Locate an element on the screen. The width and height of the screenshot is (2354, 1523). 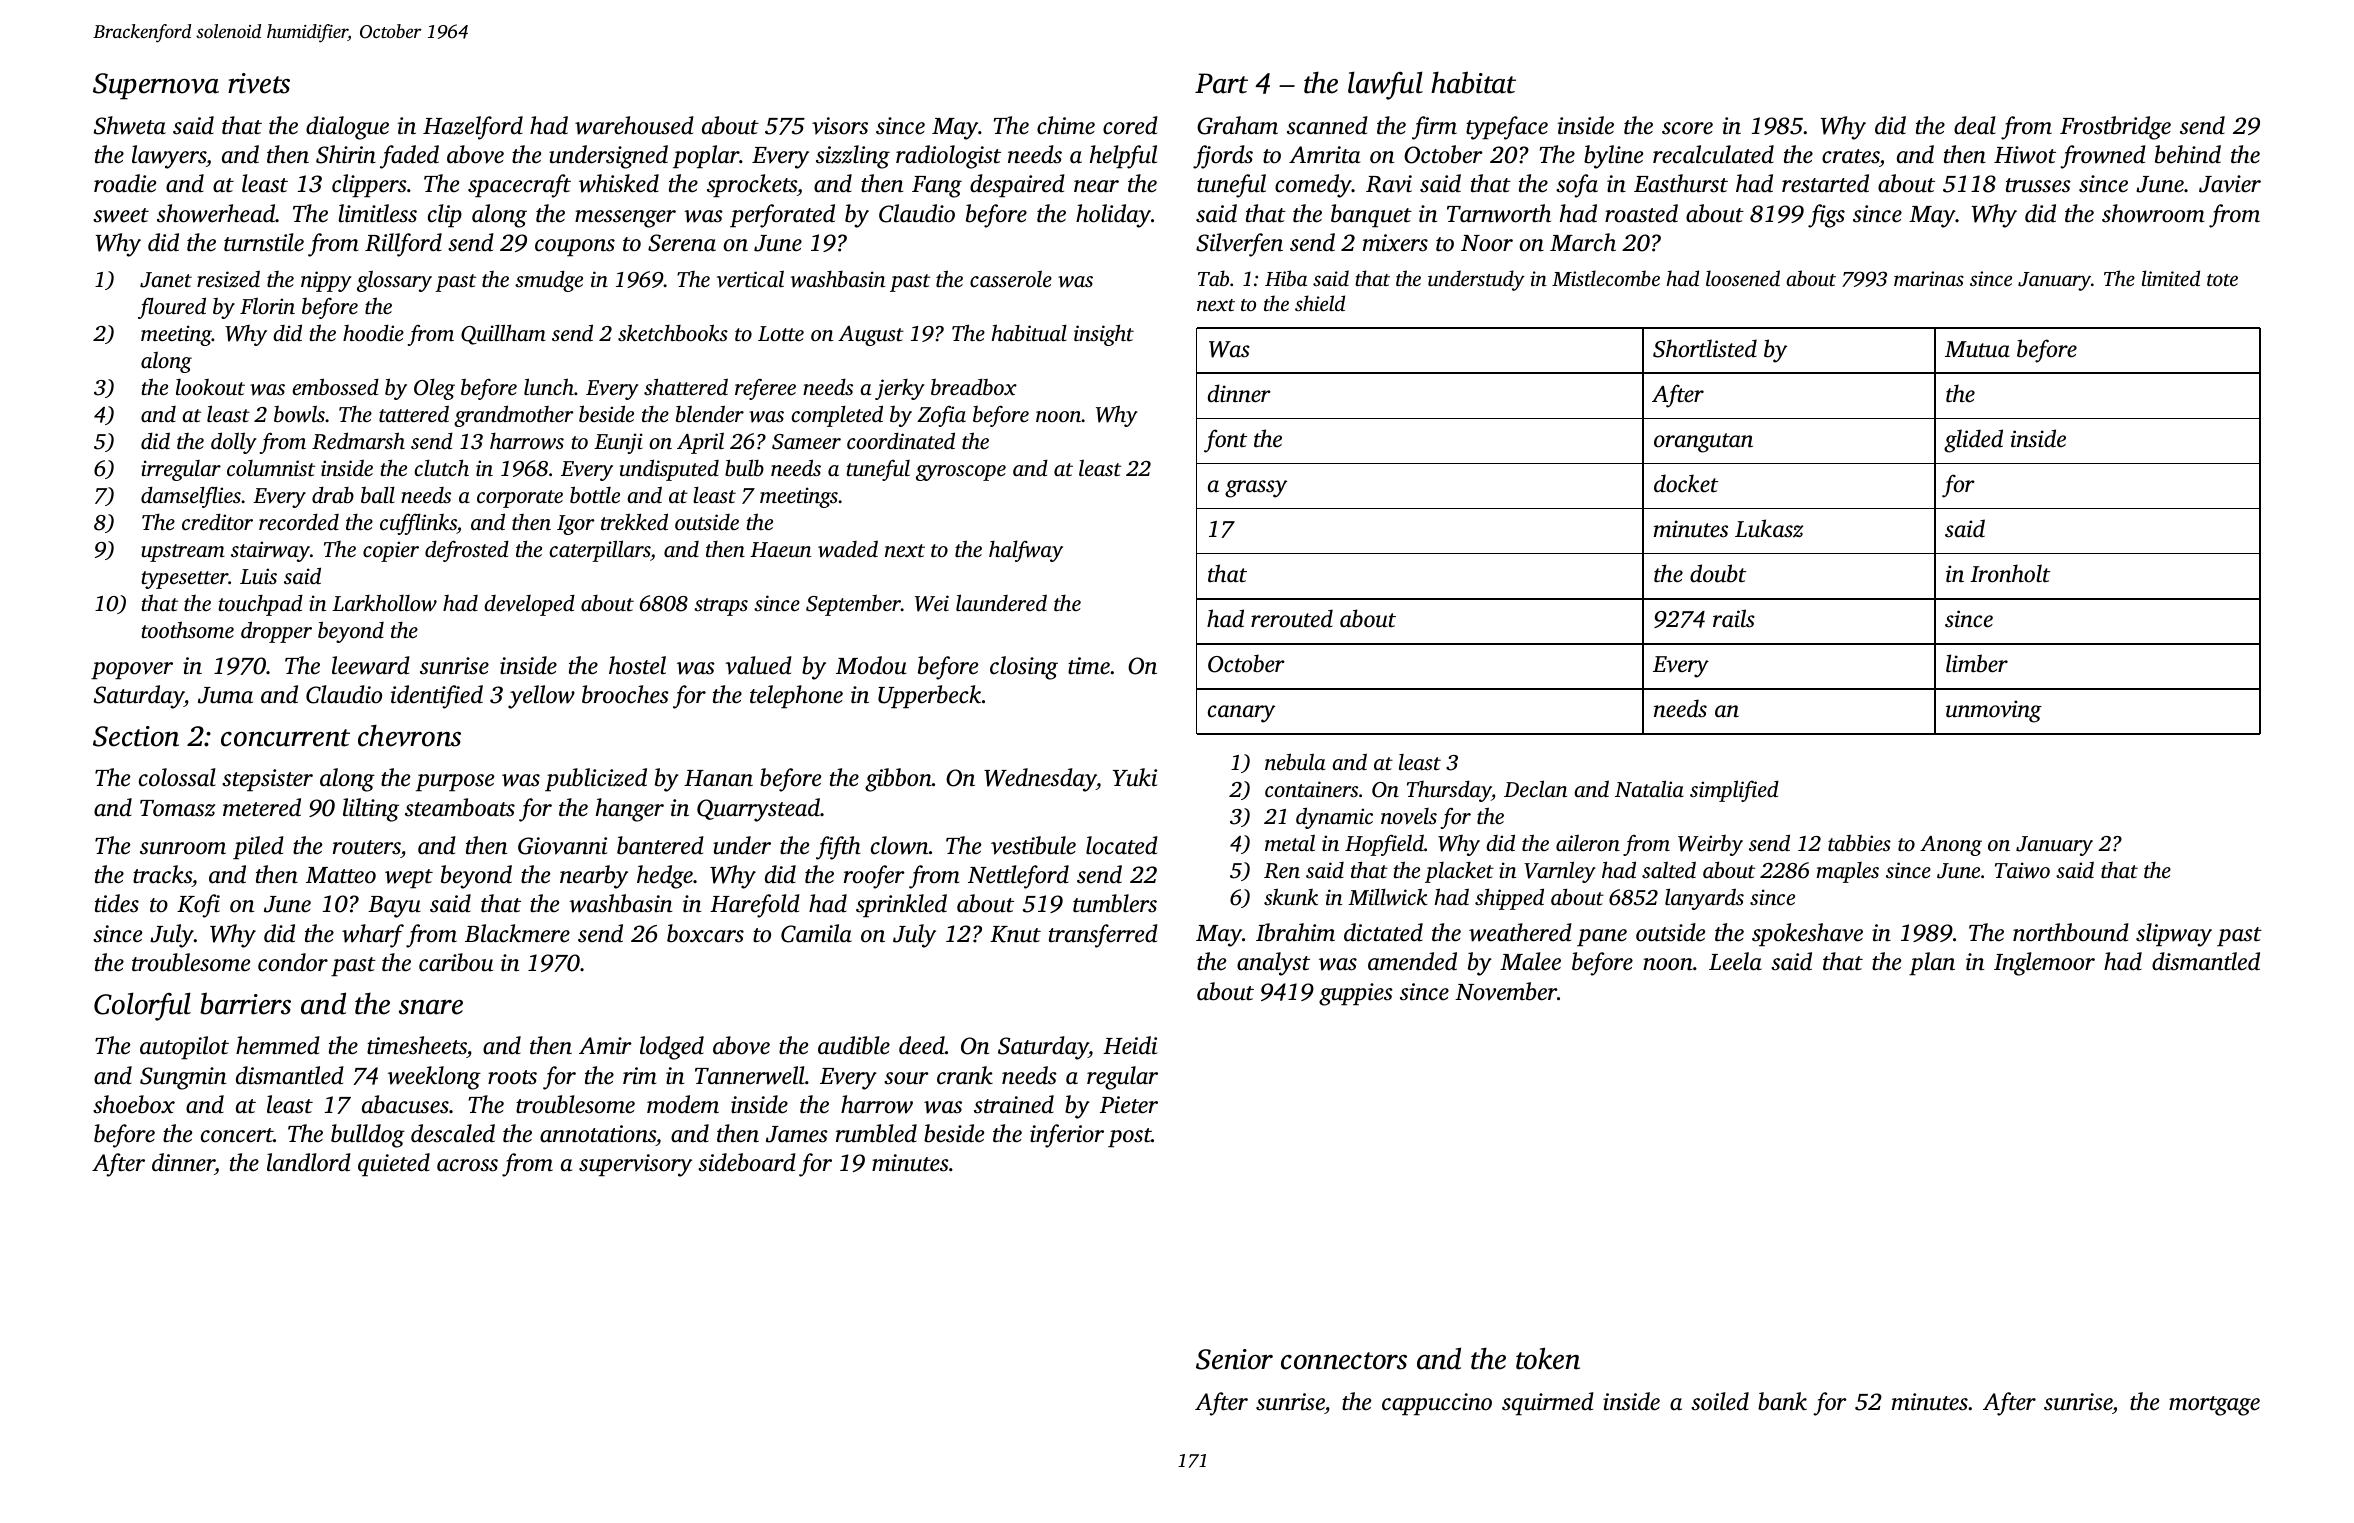
rivets is located at coordinates (259, 83).
